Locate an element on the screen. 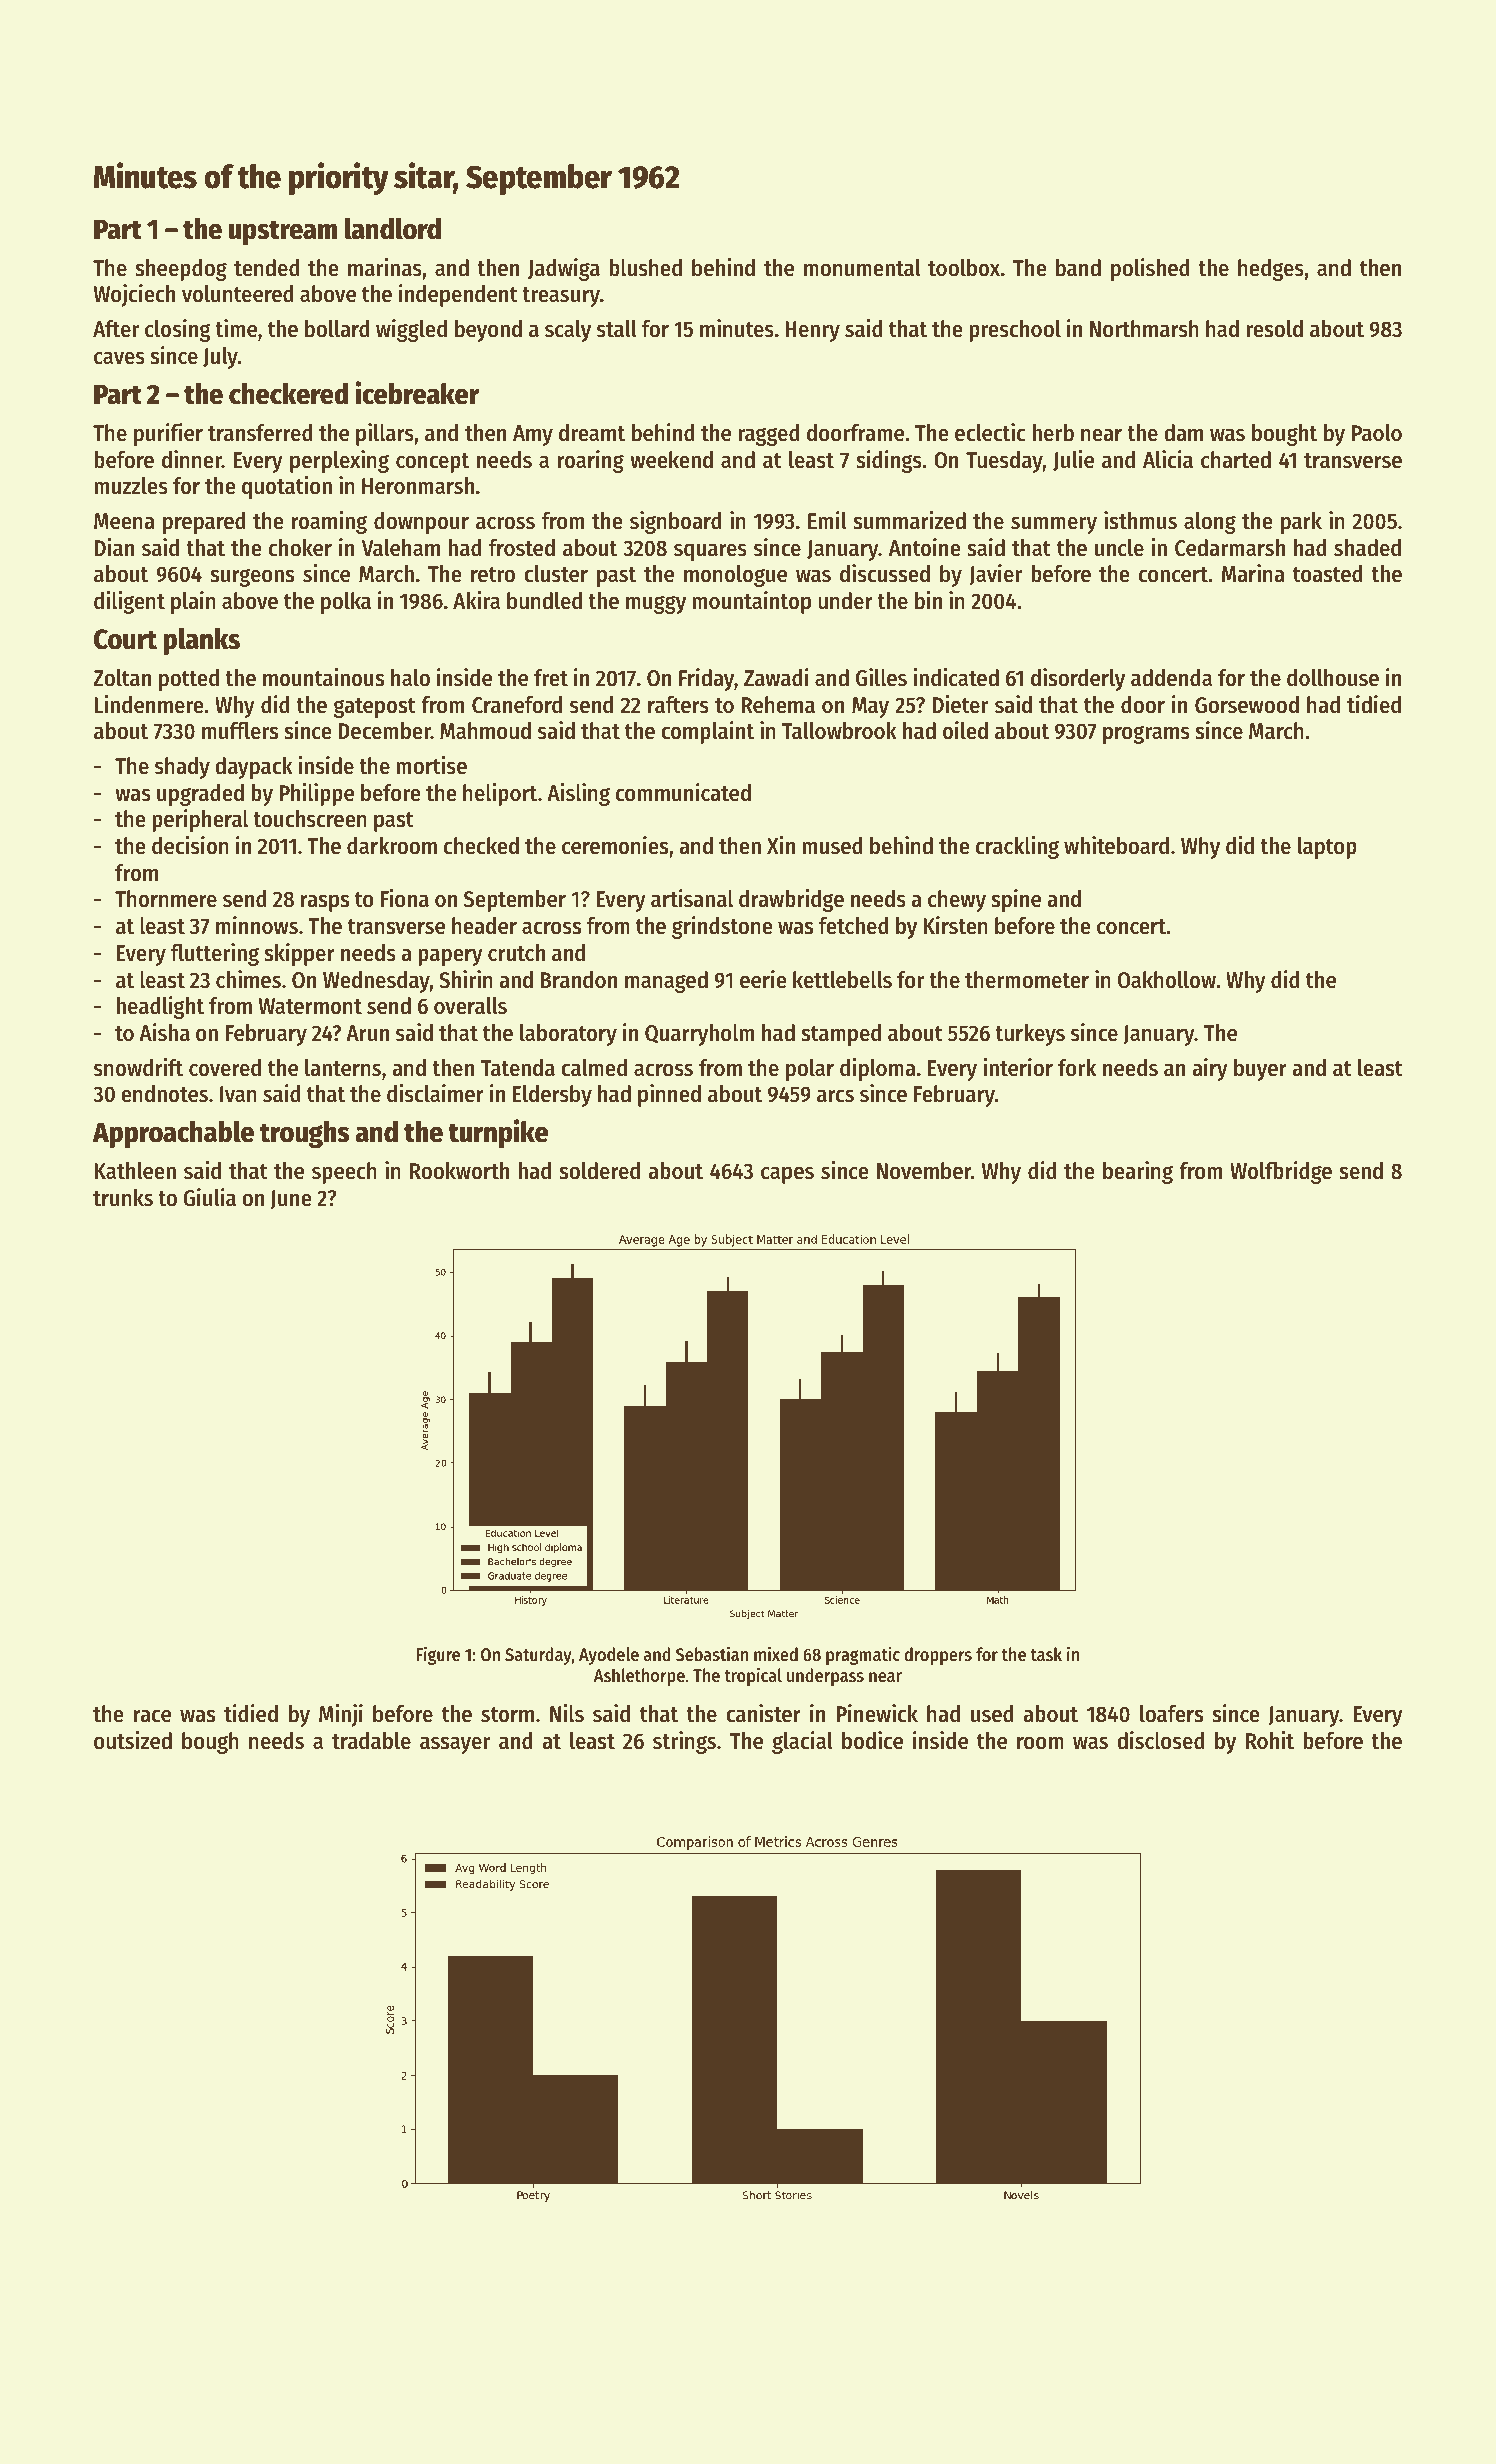 The image size is (1496, 2464). fret is located at coordinates (551, 678).
